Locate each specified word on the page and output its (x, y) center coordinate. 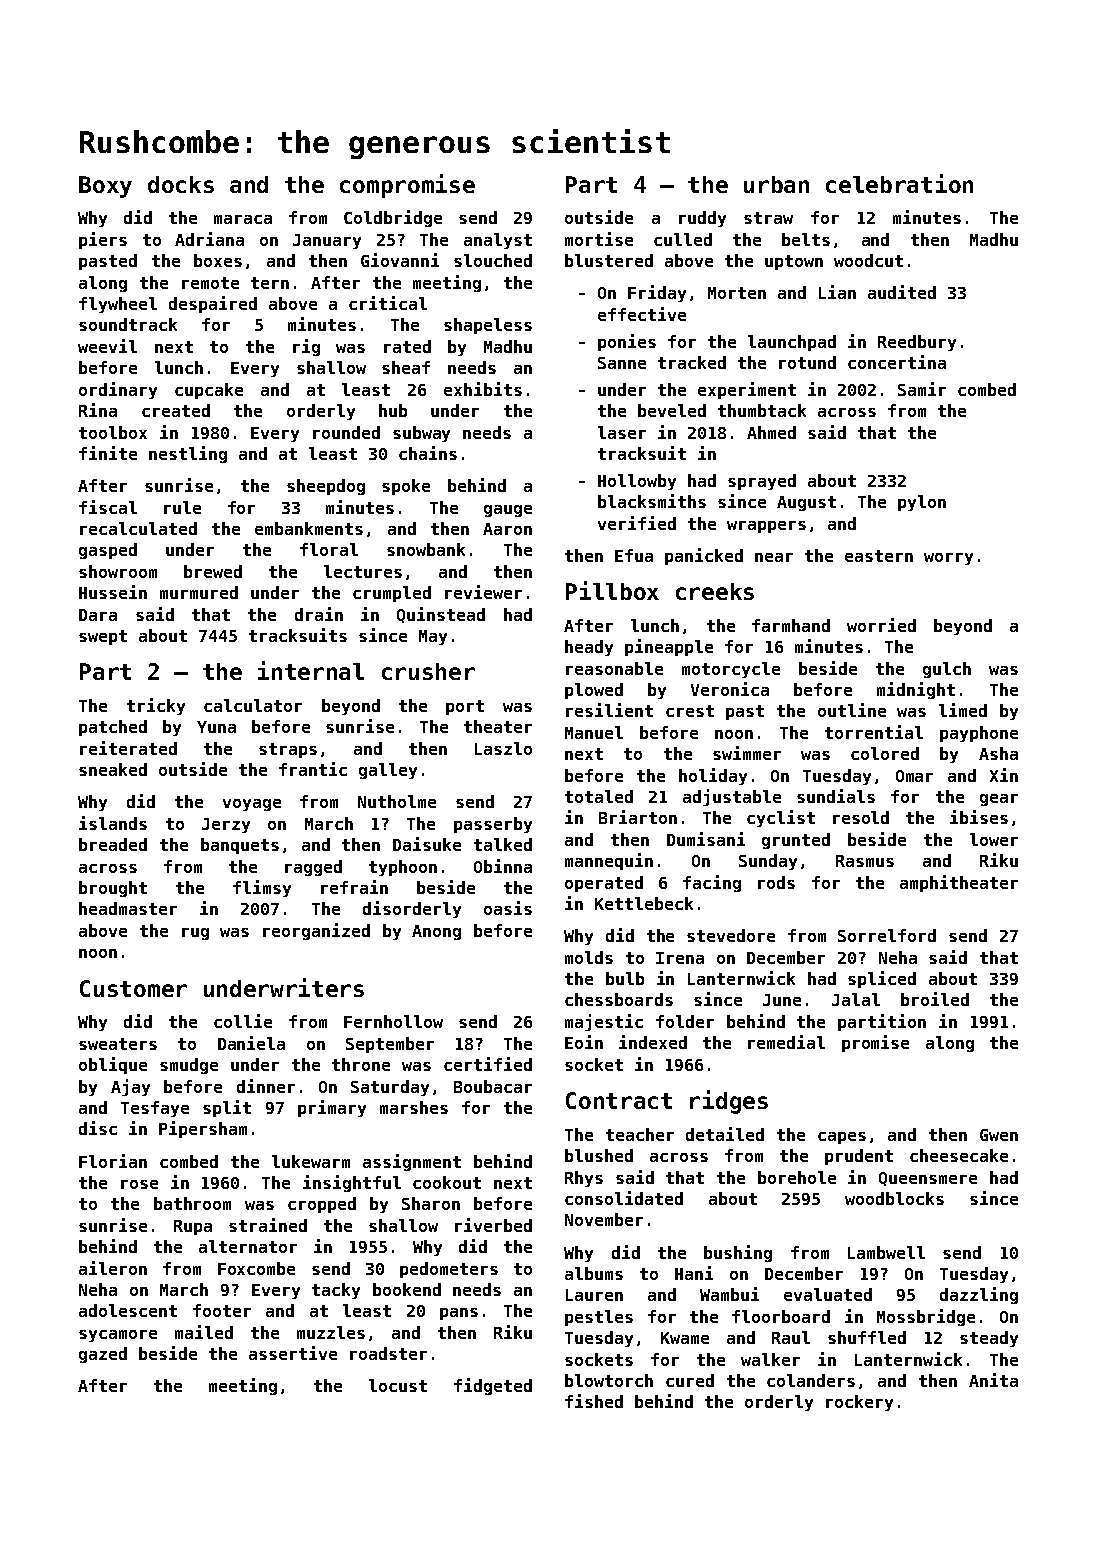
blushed (599, 1155)
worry (948, 559)
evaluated (828, 1294)
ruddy (702, 219)
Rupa (193, 1227)
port (465, 707)
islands (113, 823)
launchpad (792, 343)
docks (181, 184)
